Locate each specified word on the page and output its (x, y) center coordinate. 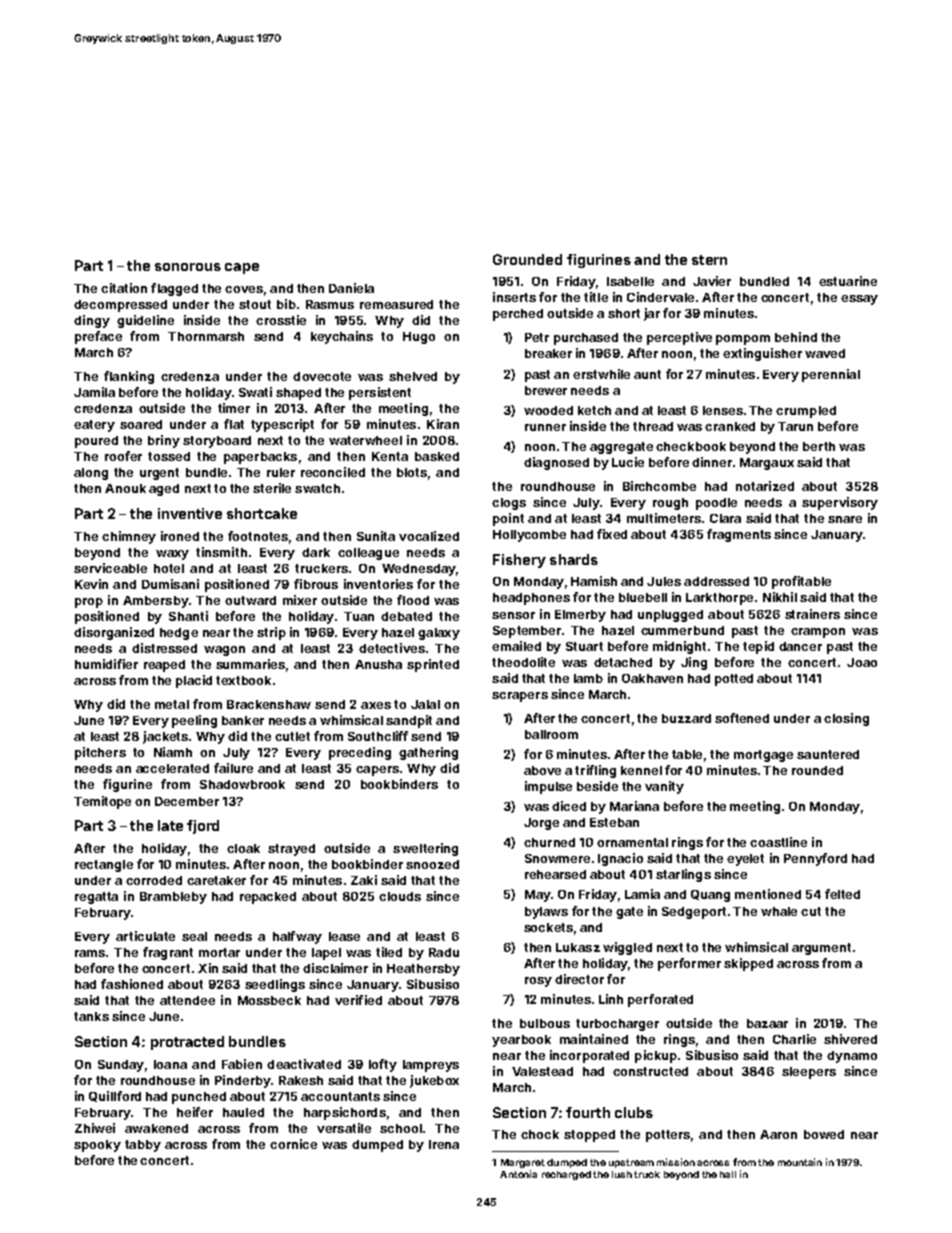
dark (316, 552)
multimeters (664, 518)
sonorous (188, 267)
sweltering (425, 849)
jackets (165, 737)
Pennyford (815, 859)
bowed (824, 1134)
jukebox (434, 1081)
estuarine (848, 281)
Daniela (351, 288)
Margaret (523, 1163)
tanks (91, 1016)
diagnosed (556, 463)
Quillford (115, 1096)
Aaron (778, 1134)
